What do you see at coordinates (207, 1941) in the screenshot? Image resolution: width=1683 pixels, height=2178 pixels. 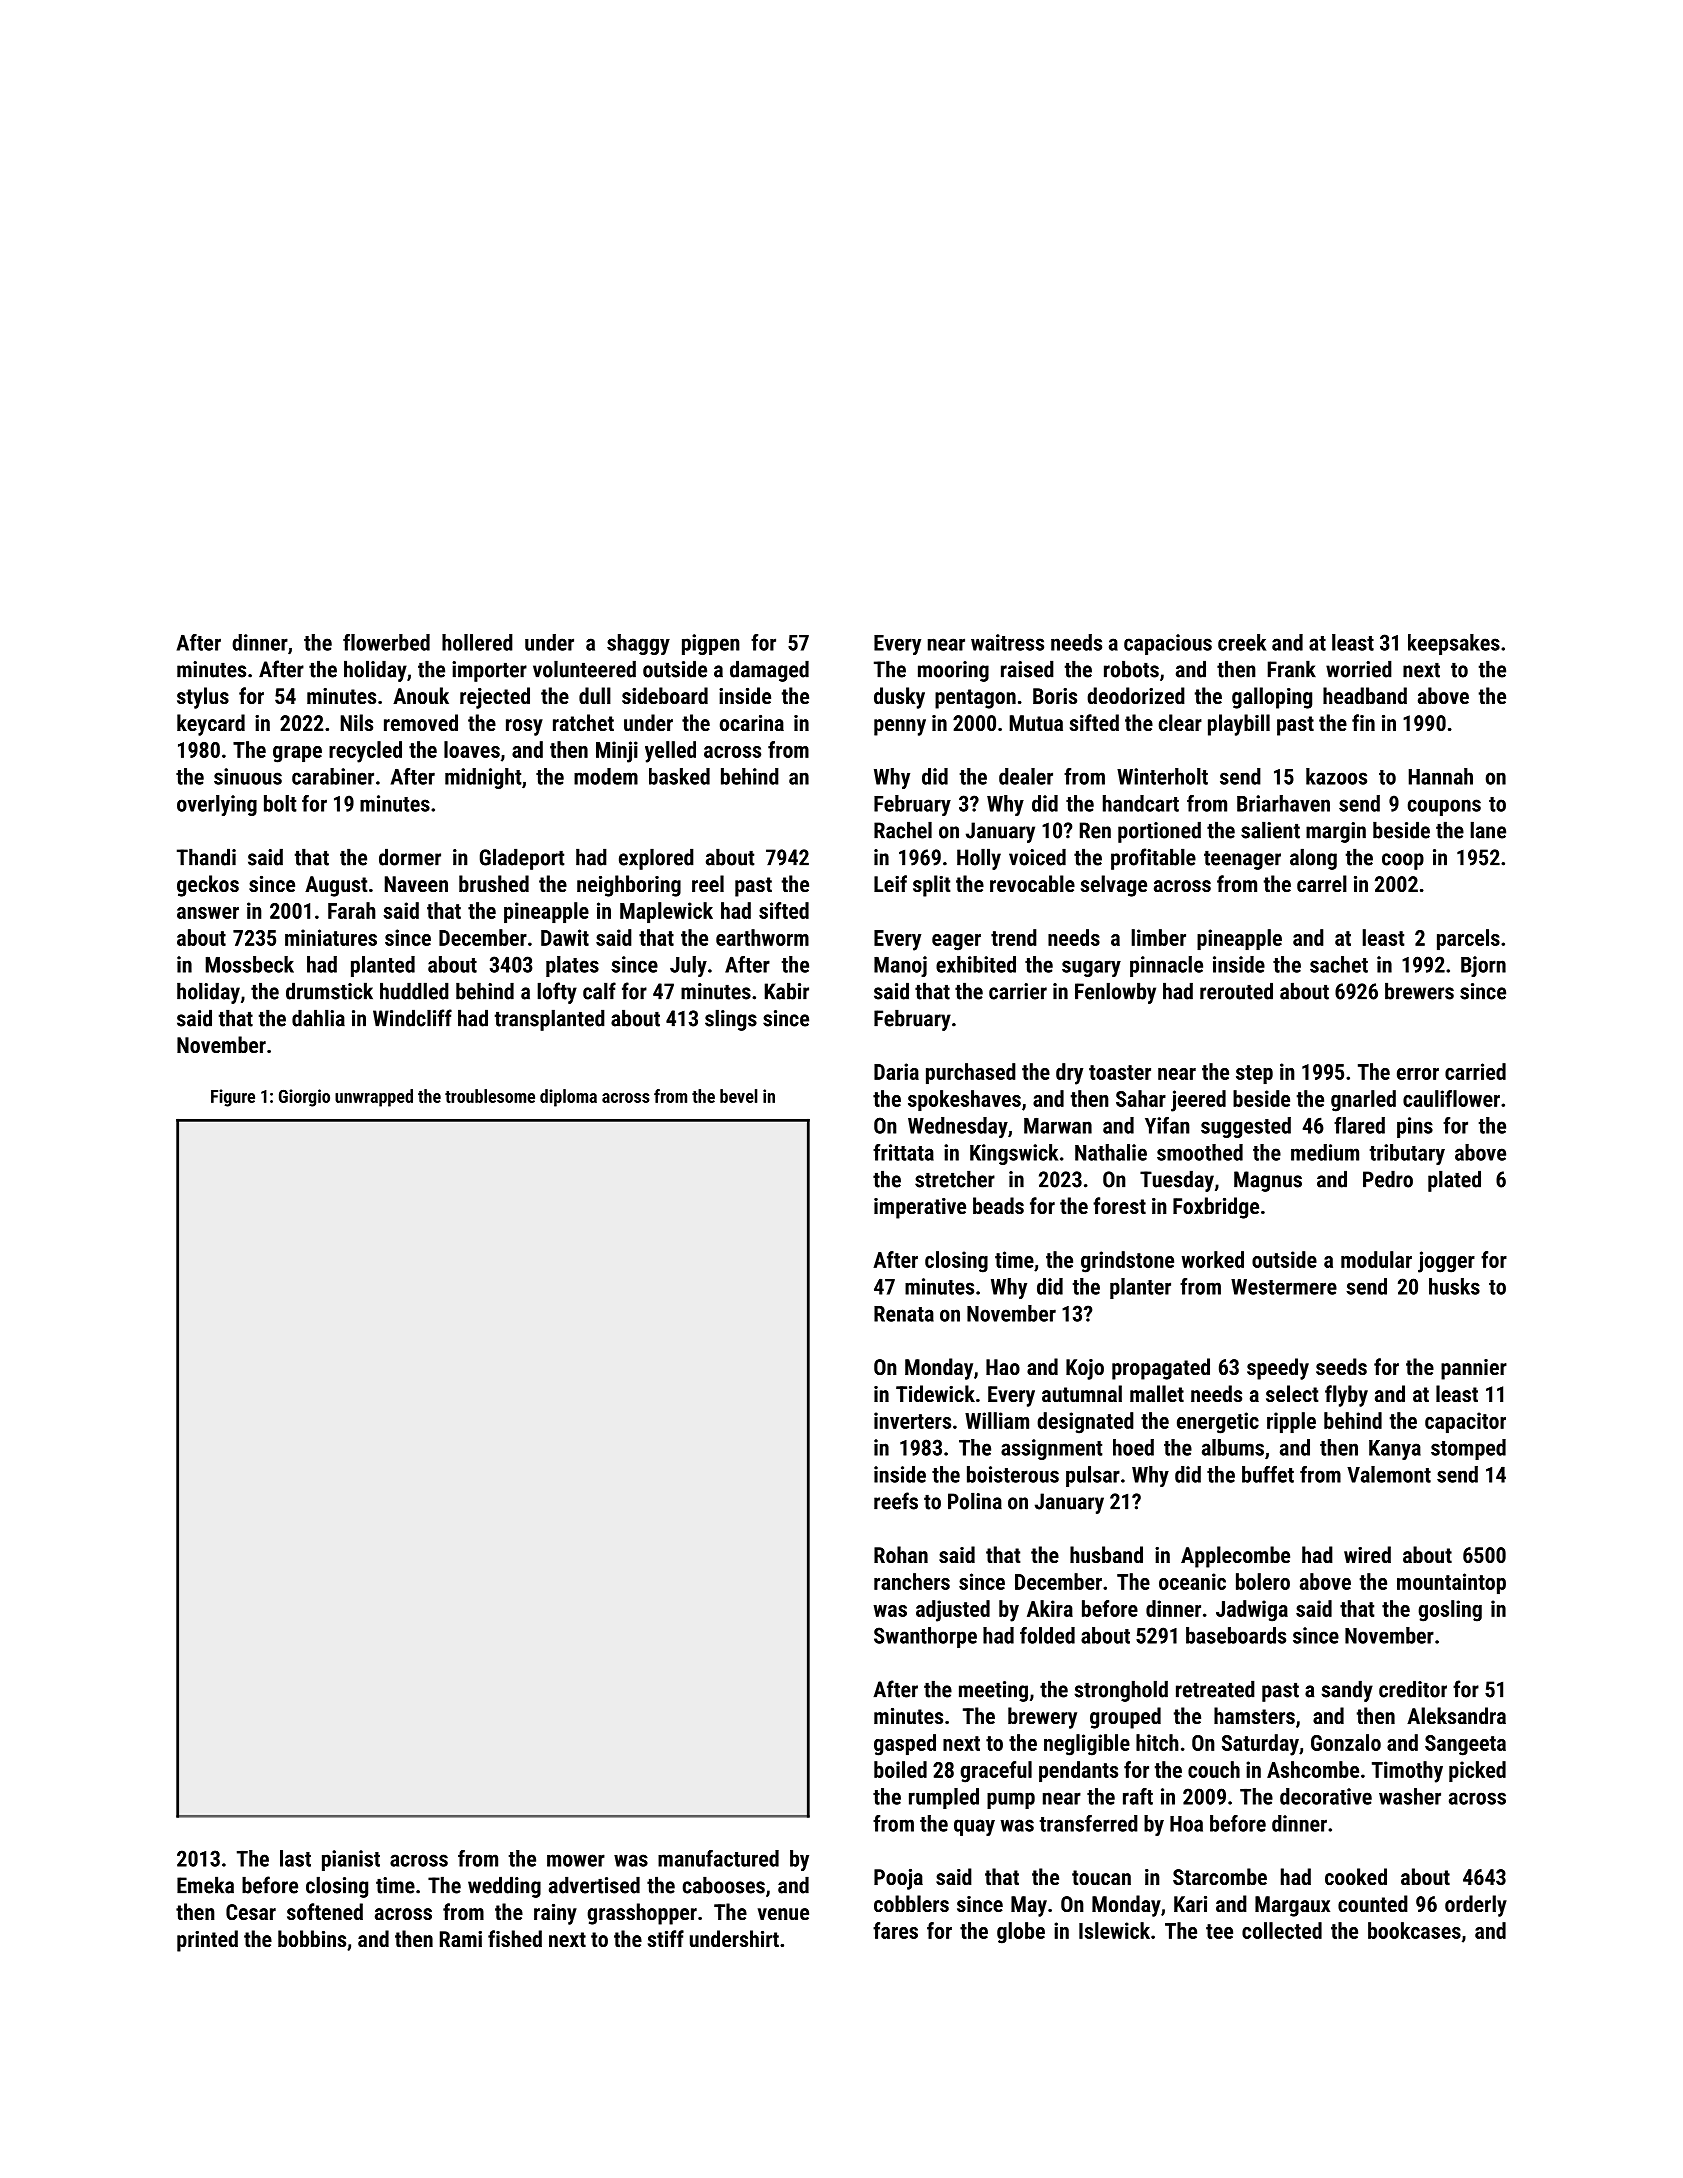 I see `printed` at bounding box center [207, 1941].
